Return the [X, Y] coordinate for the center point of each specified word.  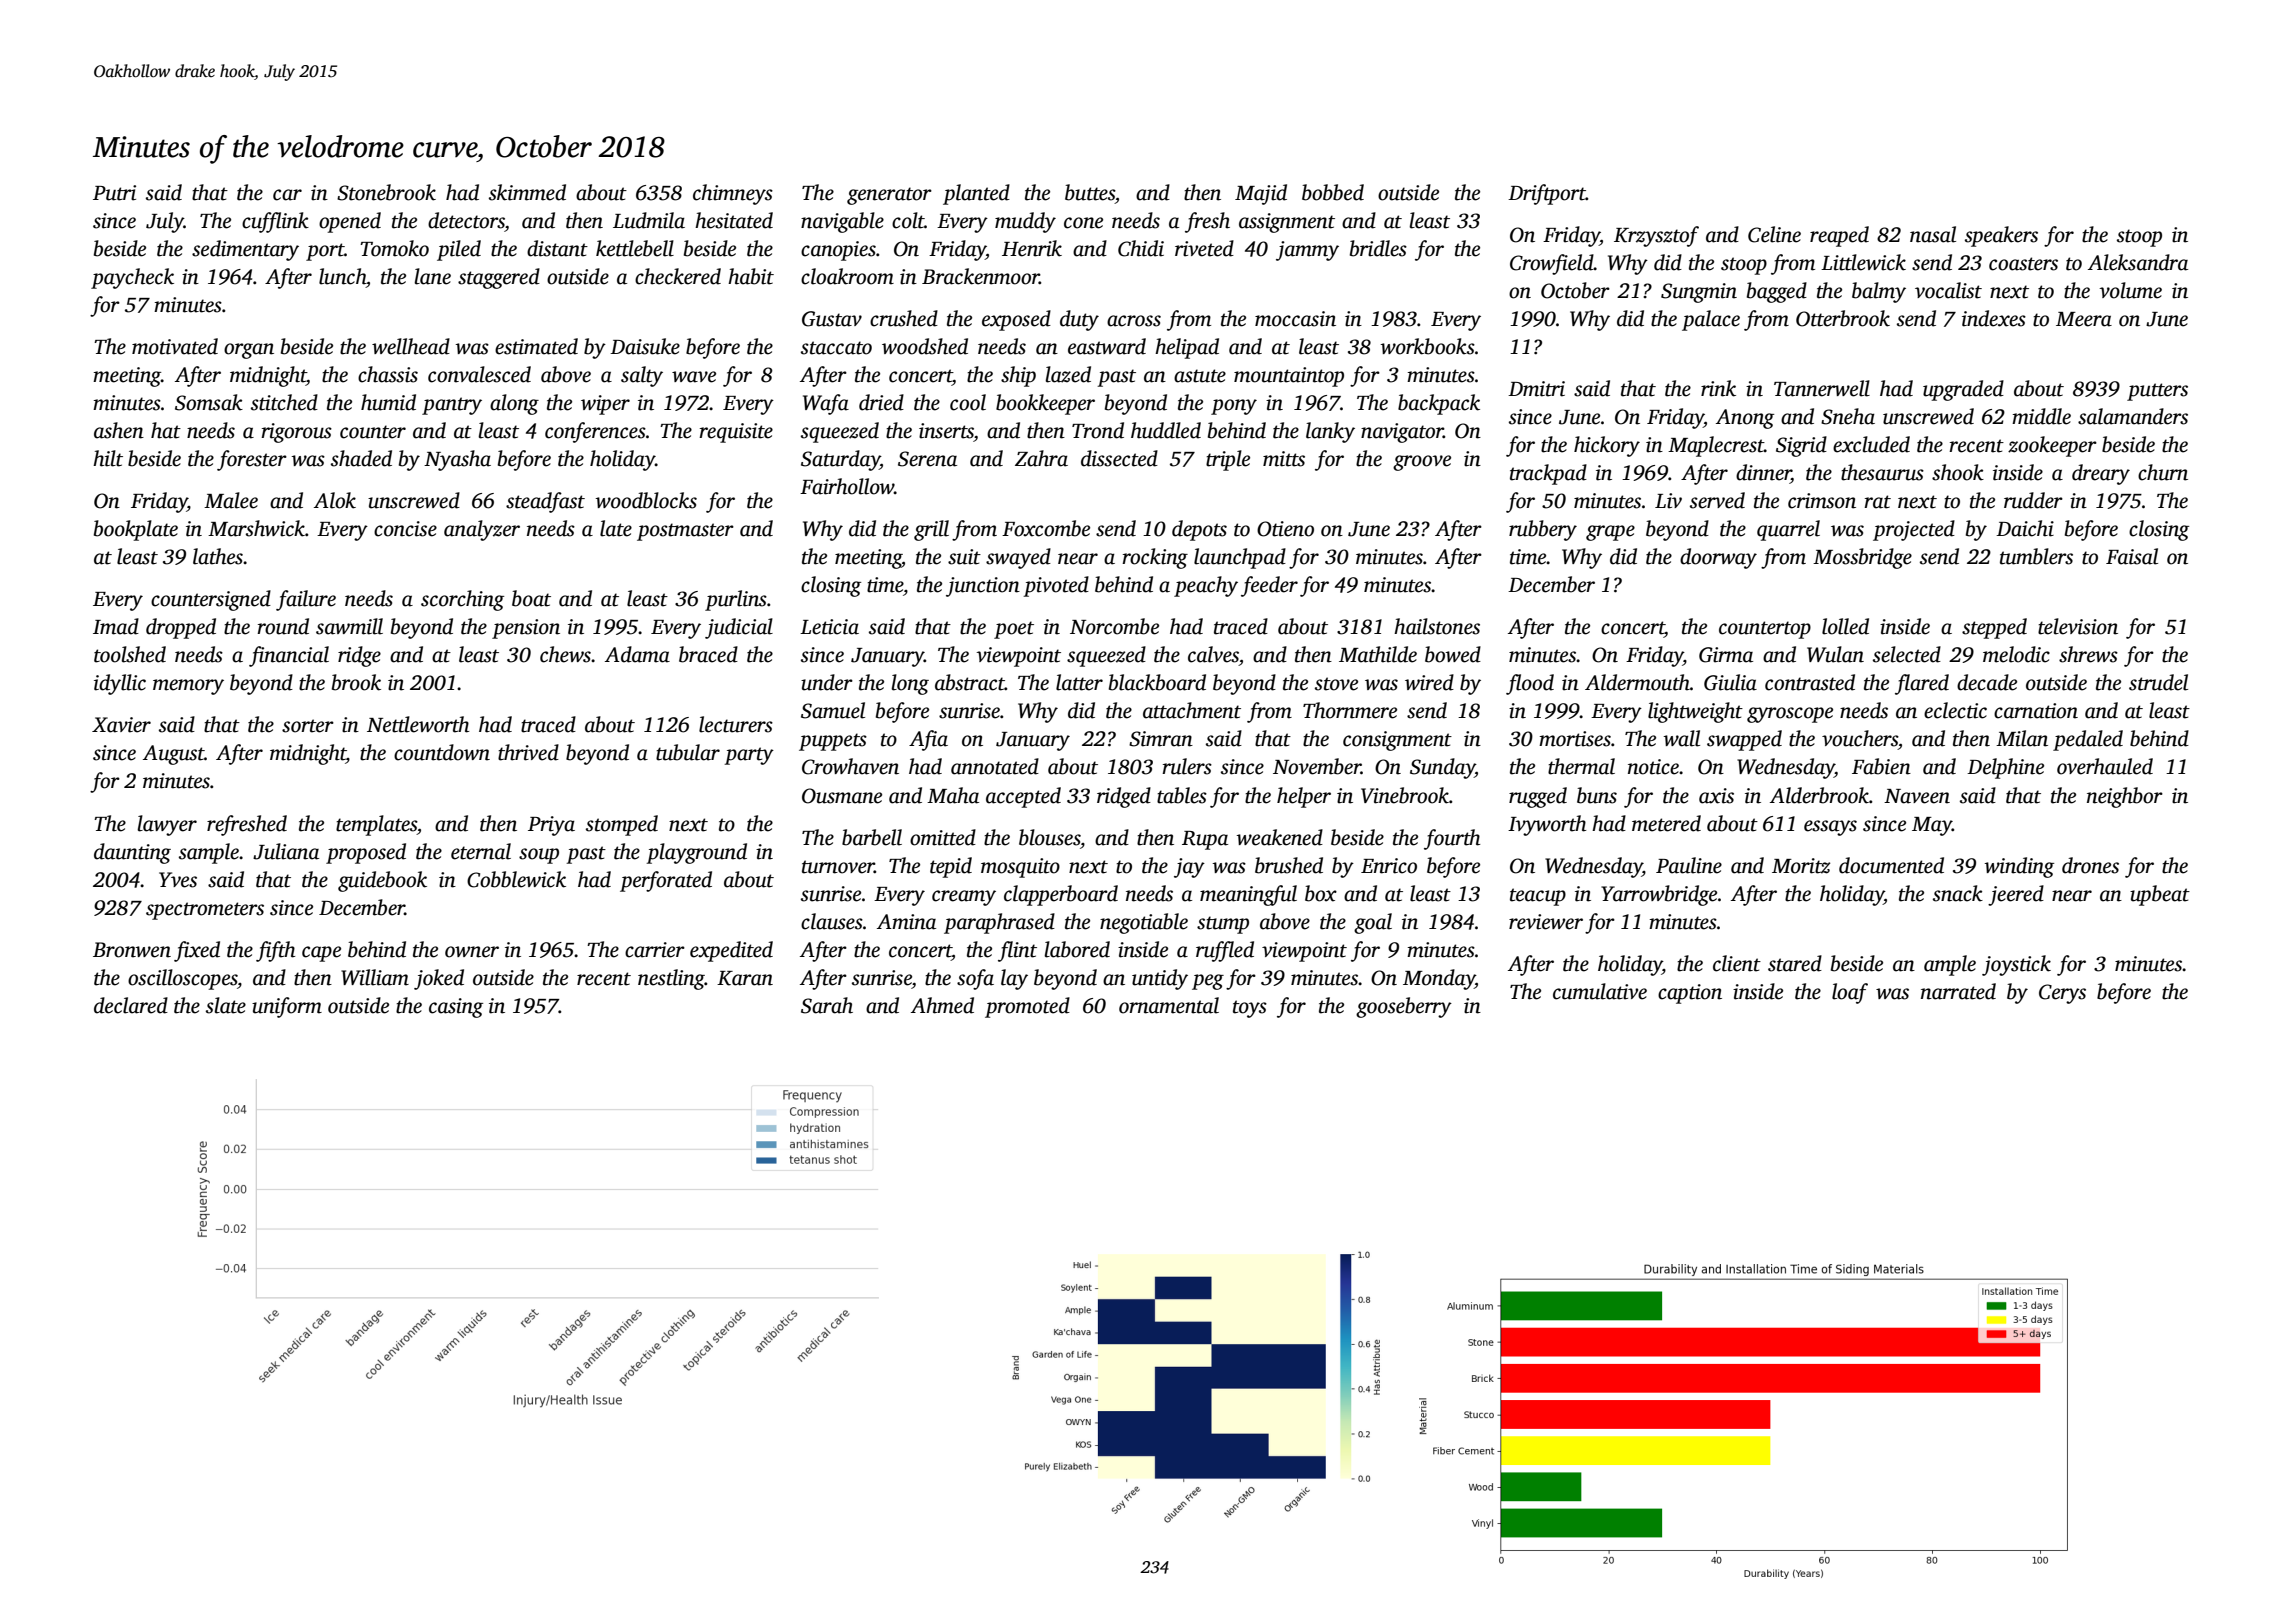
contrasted [1810, 682]
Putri [114, 193]
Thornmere [1350, 710]
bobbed [1333, 192]
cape [321, 954]
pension [526, 629]
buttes [1090, 192]
